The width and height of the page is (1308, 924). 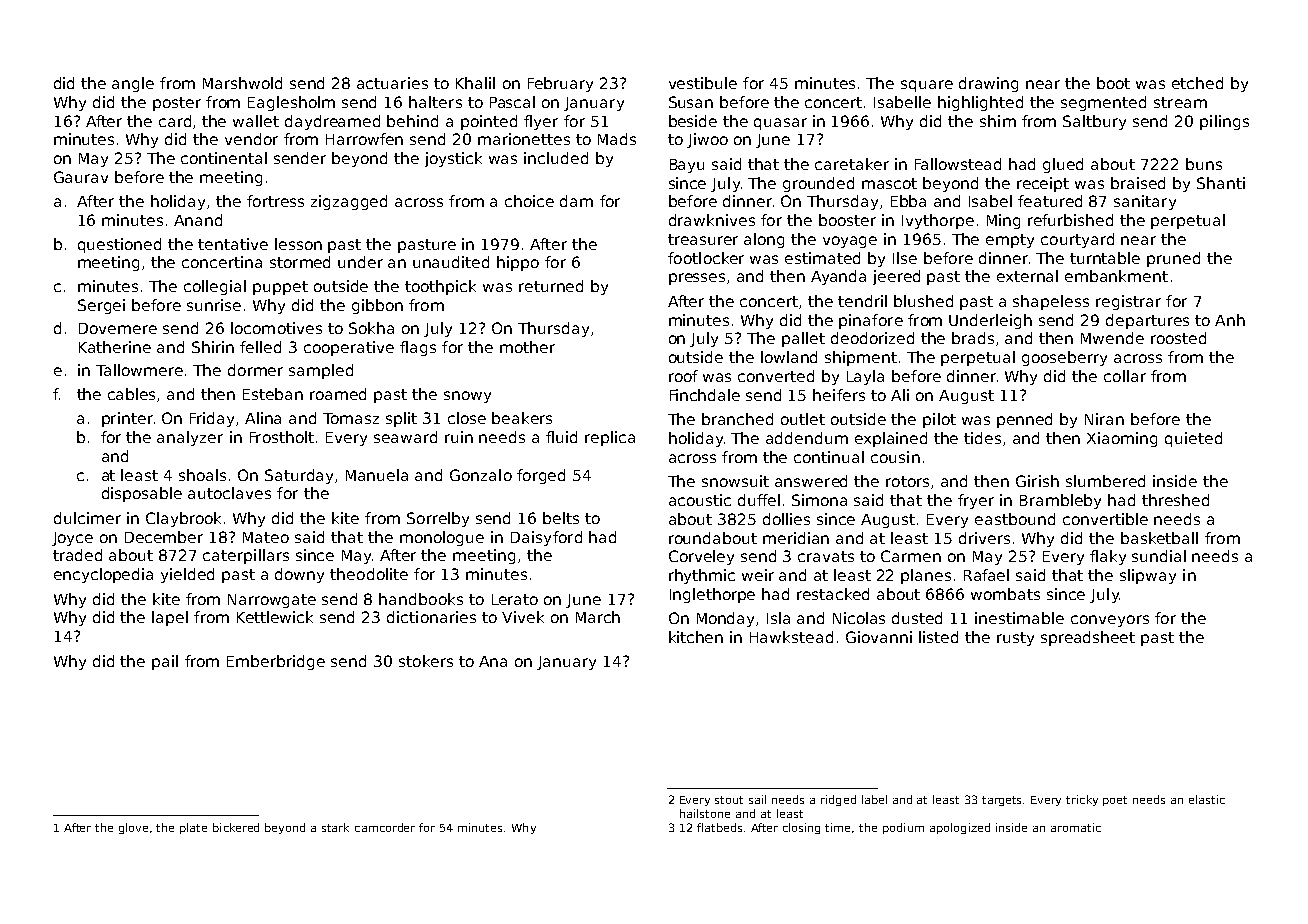 What do you see at coordinates (838, 277) in the page?
I see `Ayanda` at bounding box center [838, 277].
